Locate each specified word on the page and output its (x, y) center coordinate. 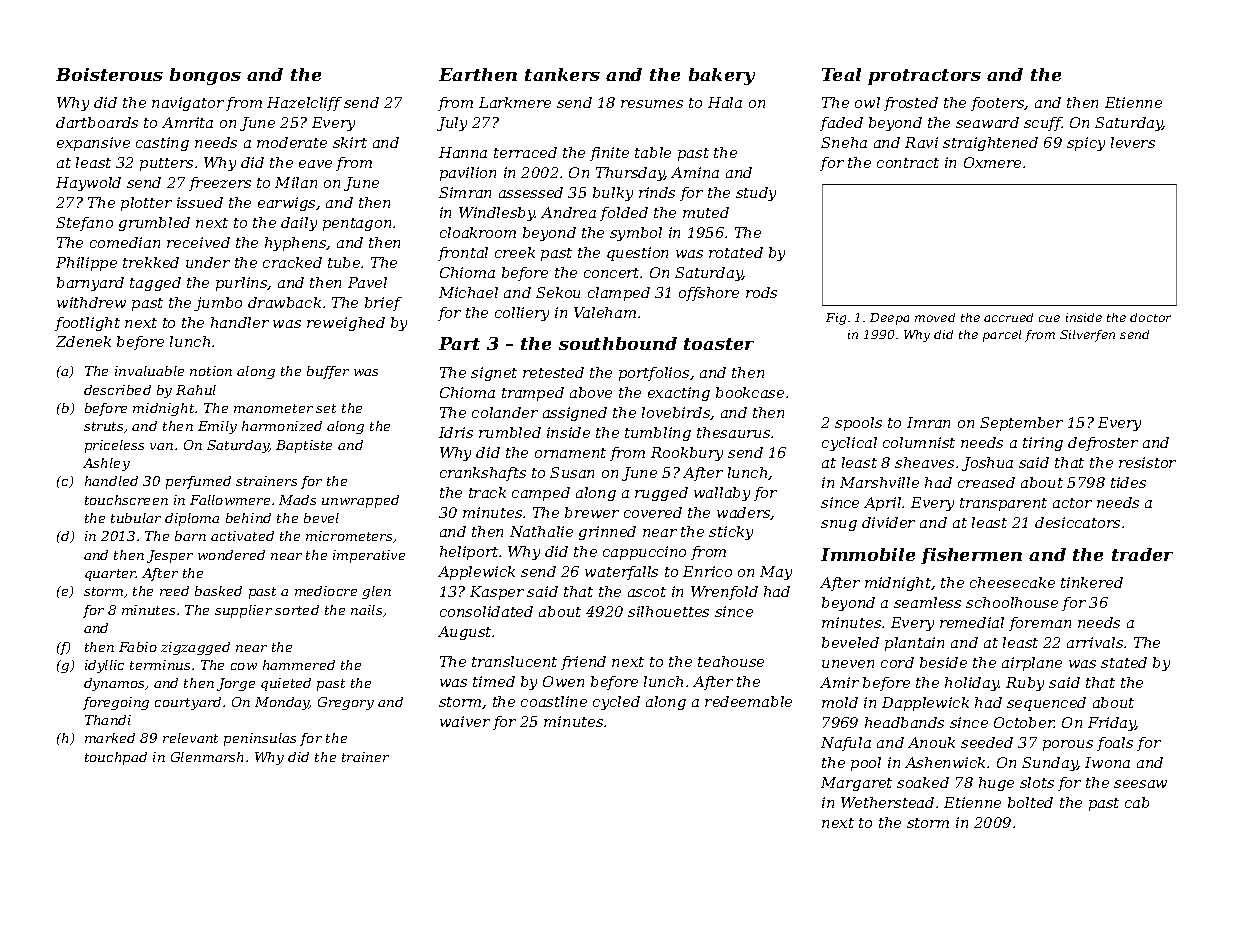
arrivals (1095, 642)
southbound (618, 343)
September (1021, 424)
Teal (841, 74)
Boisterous (109, 74)
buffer (328, 372)
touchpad (116, 758)
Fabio (138, 647)
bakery (722, 76)
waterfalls (621, 573)
